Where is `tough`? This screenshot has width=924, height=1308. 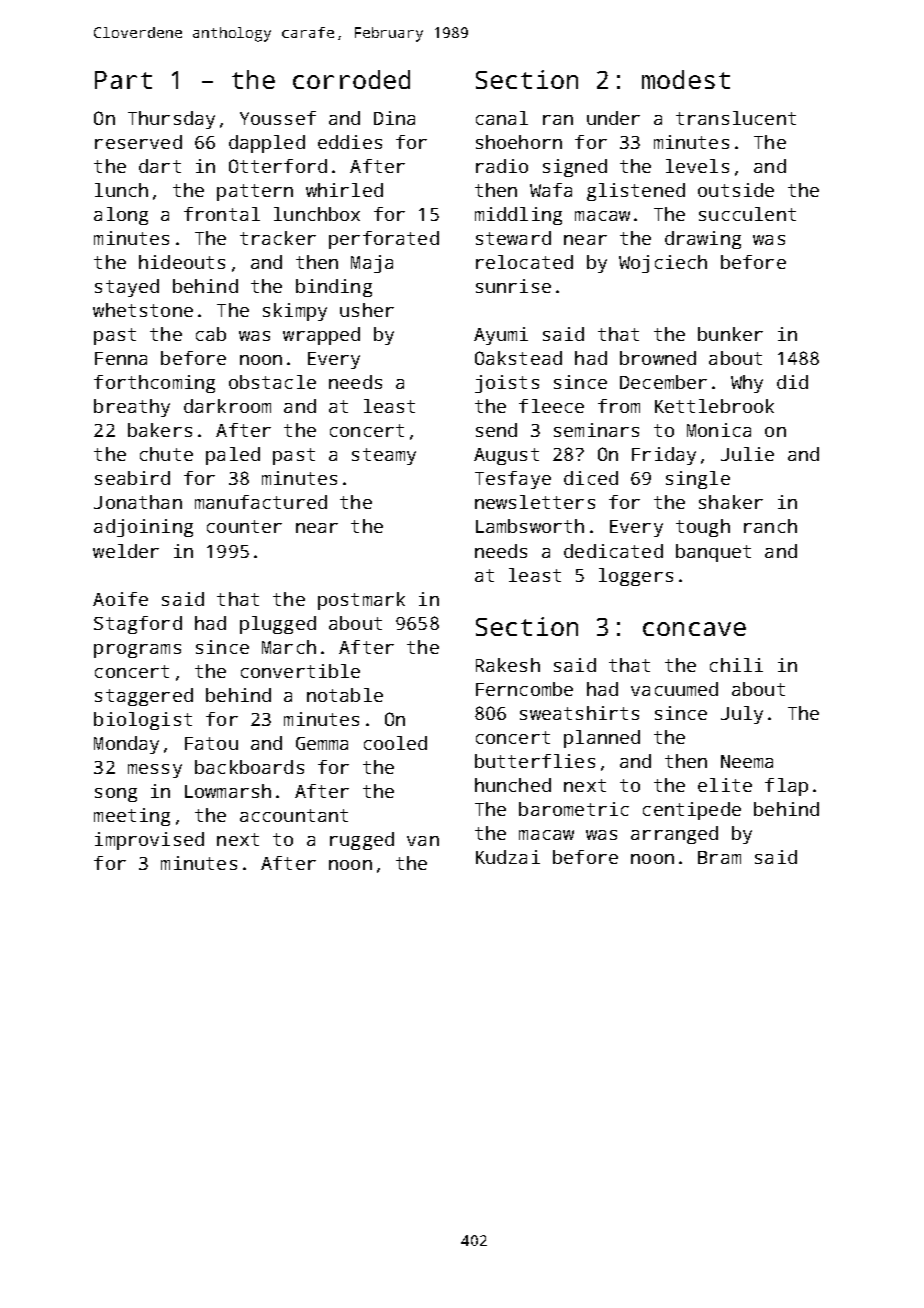 tough is located at coordinates (703, 528).
